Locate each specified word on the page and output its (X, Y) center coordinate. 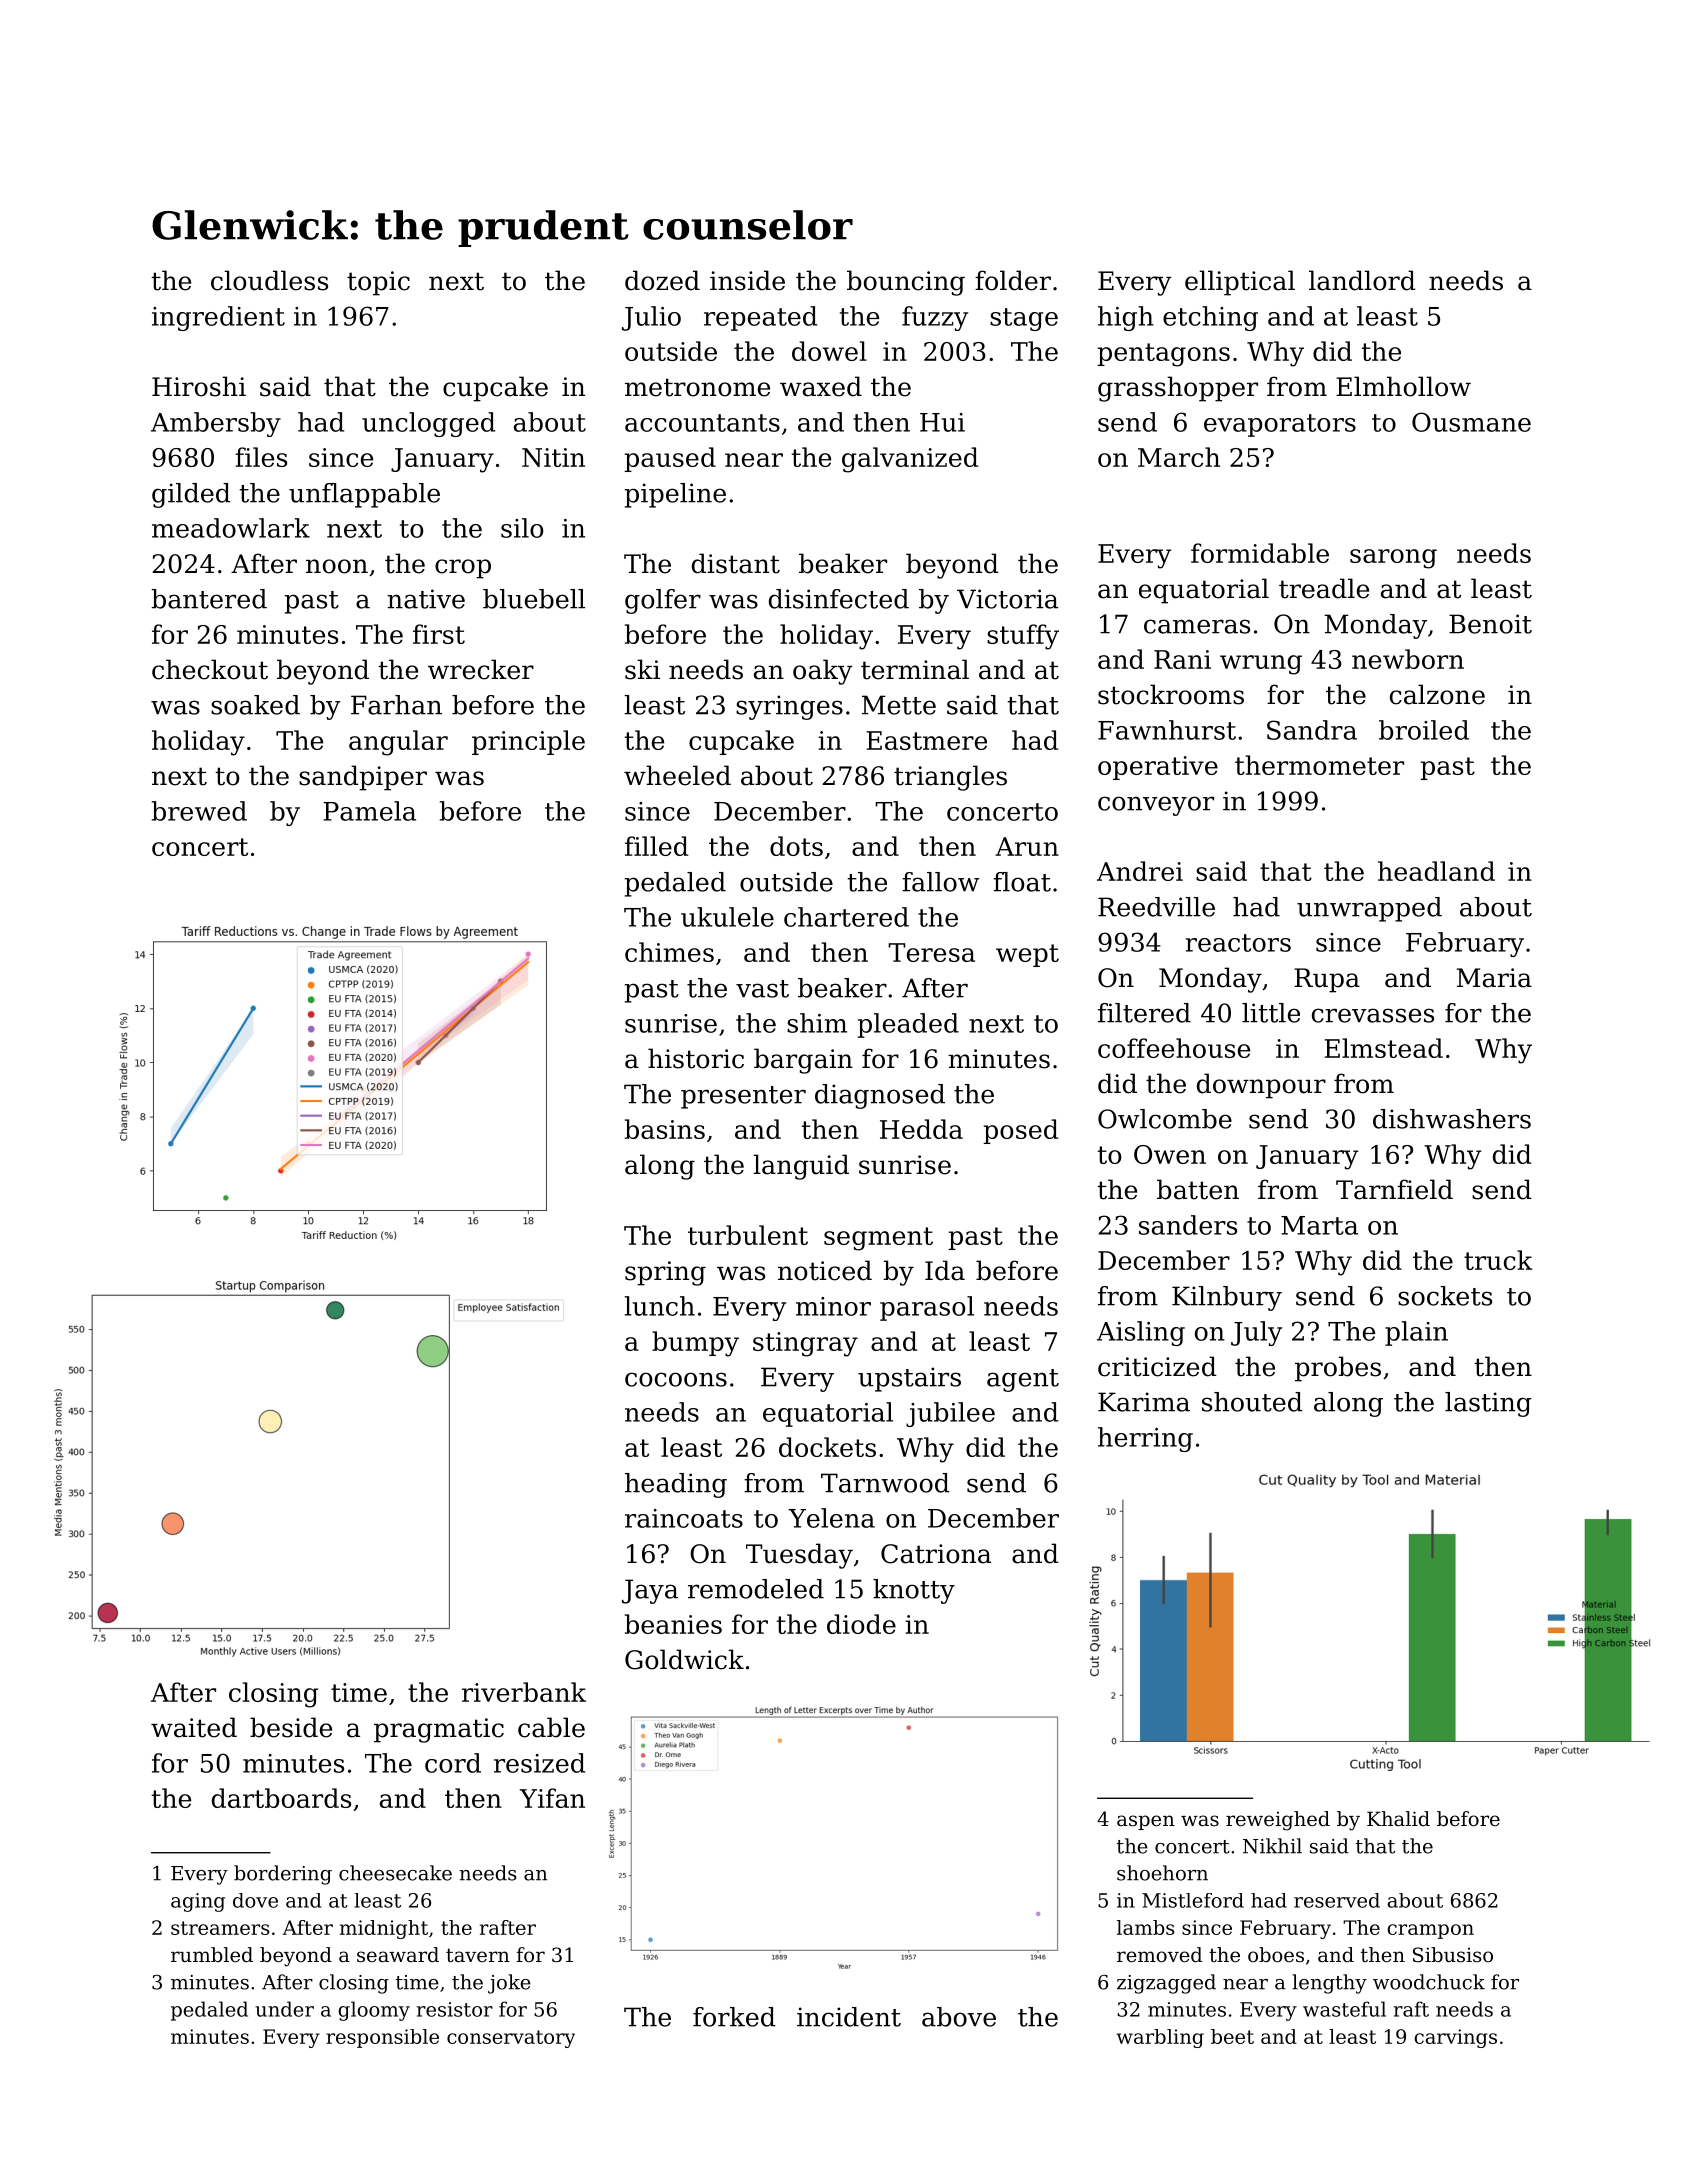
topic (378, 283)
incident (849, 2017)
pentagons (1163, 355)
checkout (210, 669)
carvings (1455, 2038)
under (284, 2009)
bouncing (906, 283)
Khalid (1398, 1819)
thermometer (1319, 765)
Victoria (1007, 599)
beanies (673, 1624)
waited (194, 1727)
